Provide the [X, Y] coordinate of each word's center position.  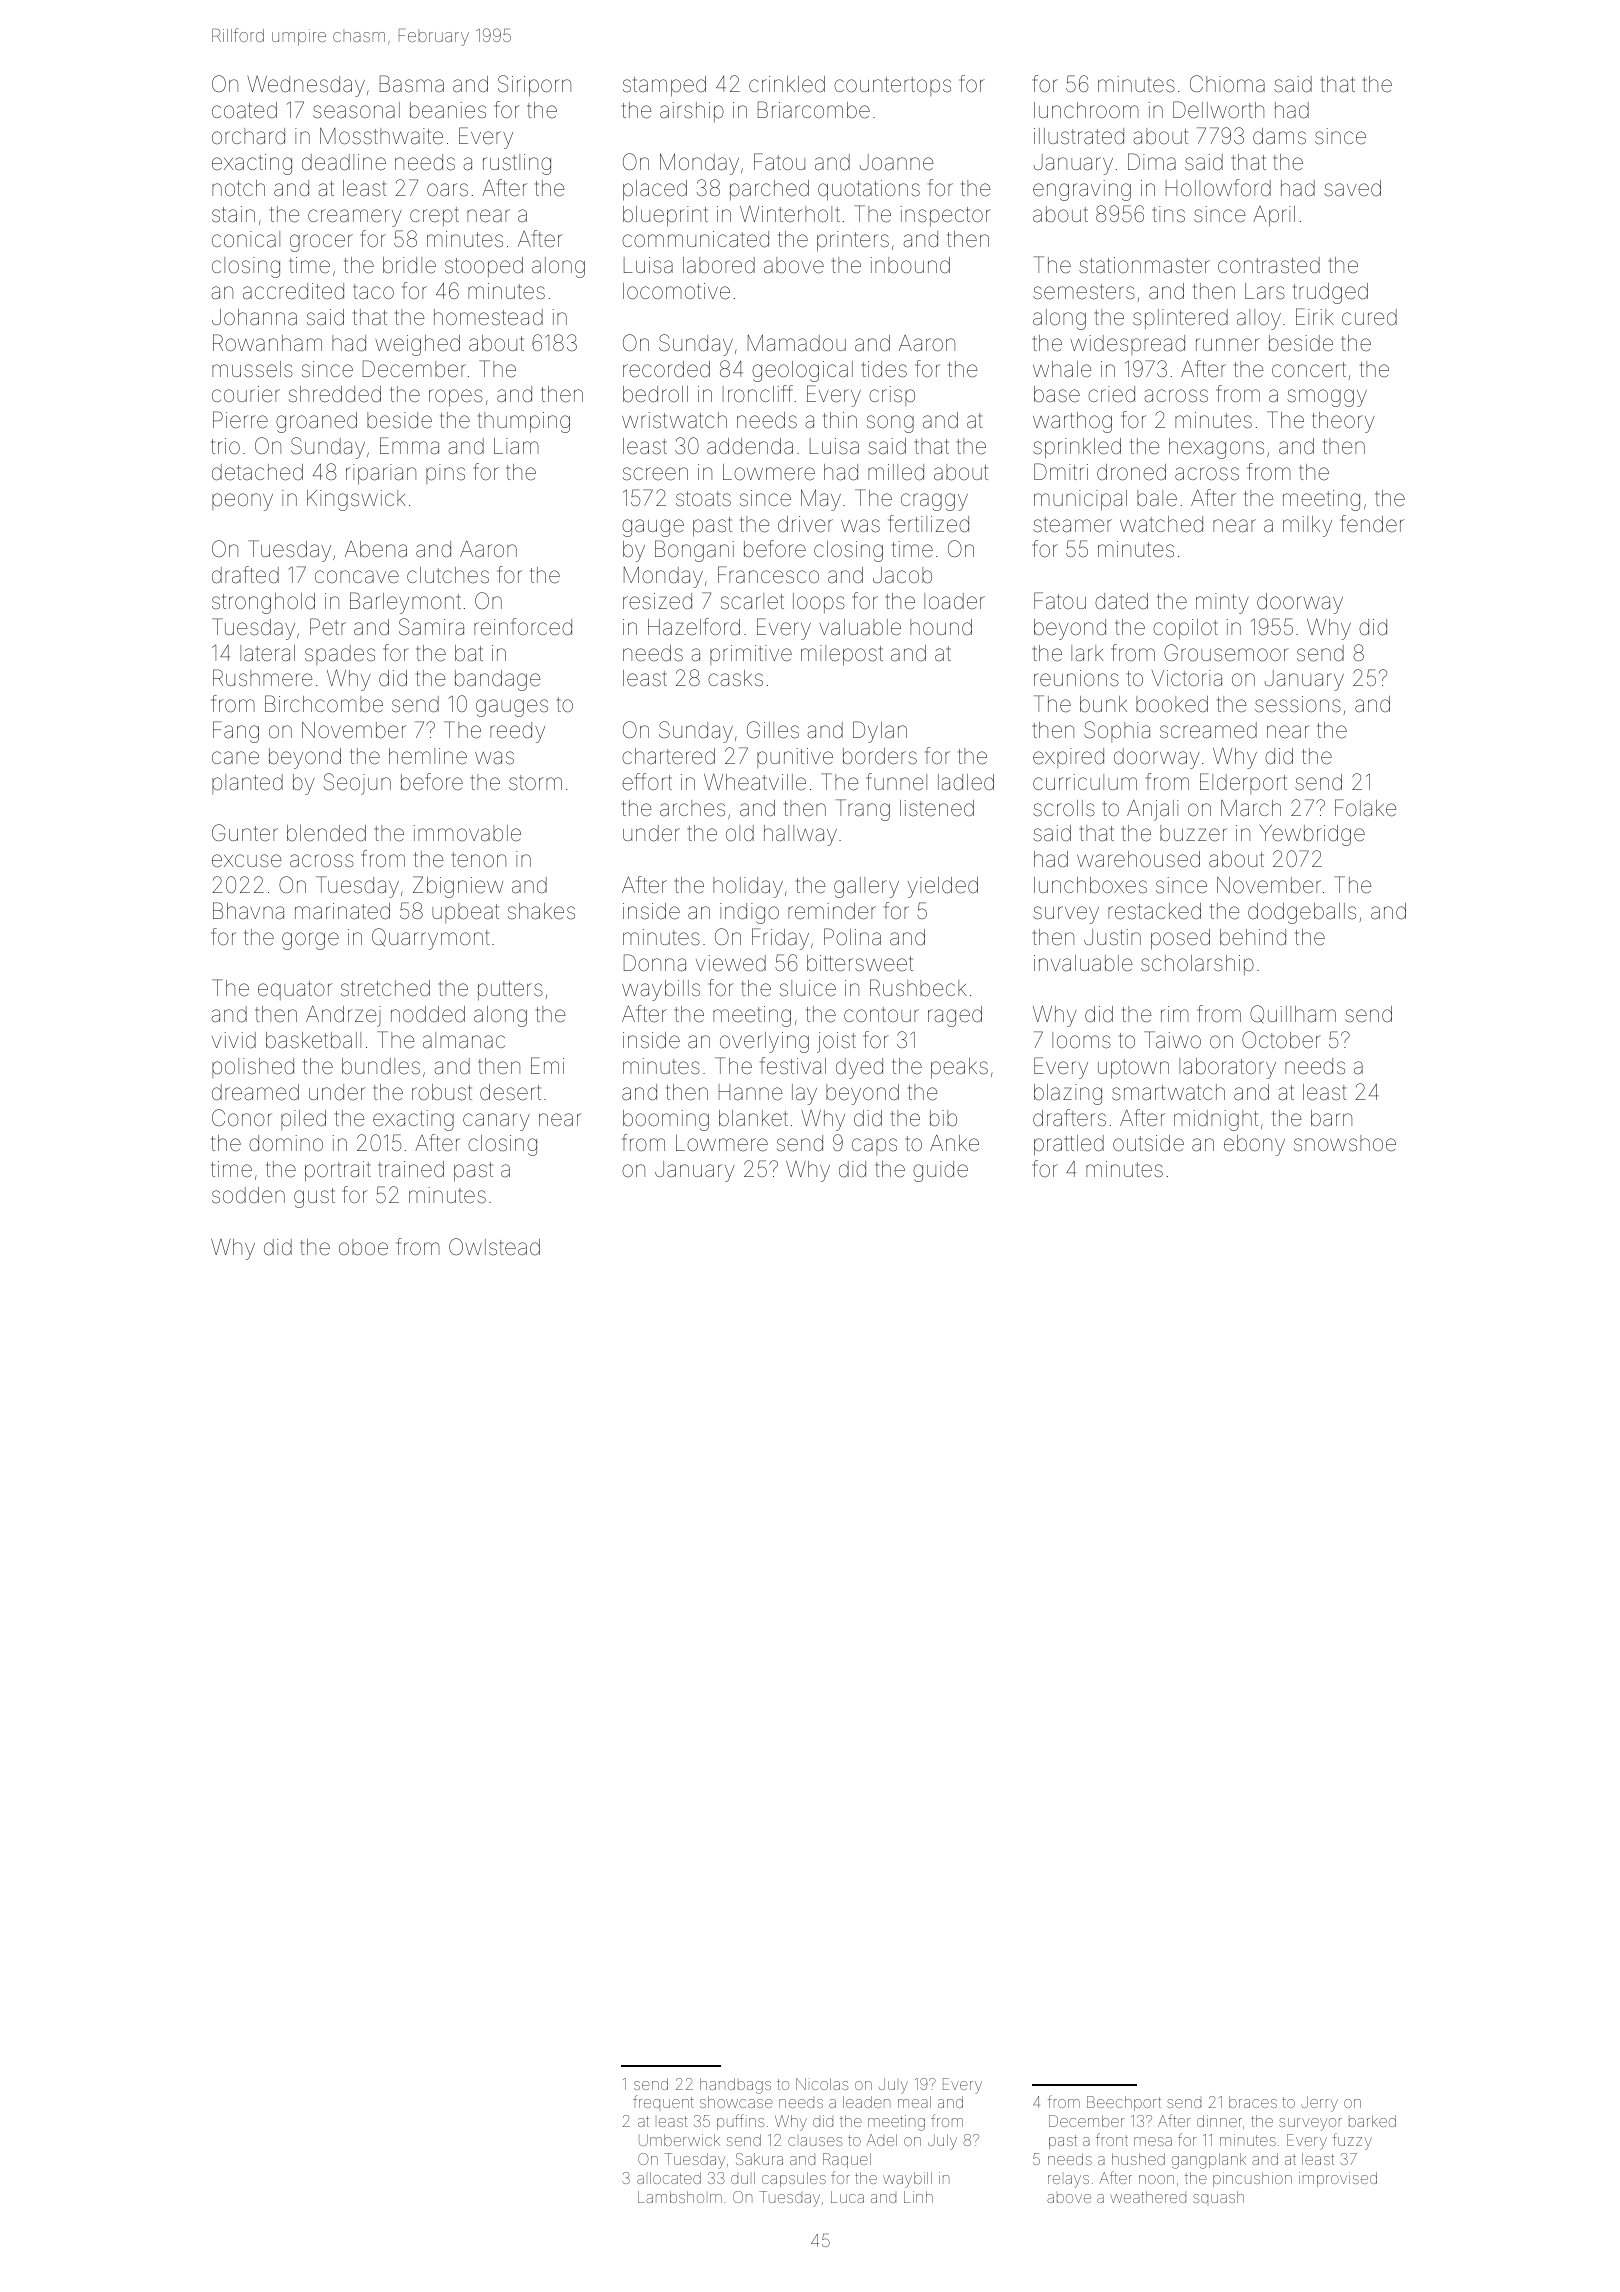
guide [940, 1171]
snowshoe [1345, 1143]
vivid [234, 1040]
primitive [751, 655]
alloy [1259, 319]
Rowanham [267, 343]
